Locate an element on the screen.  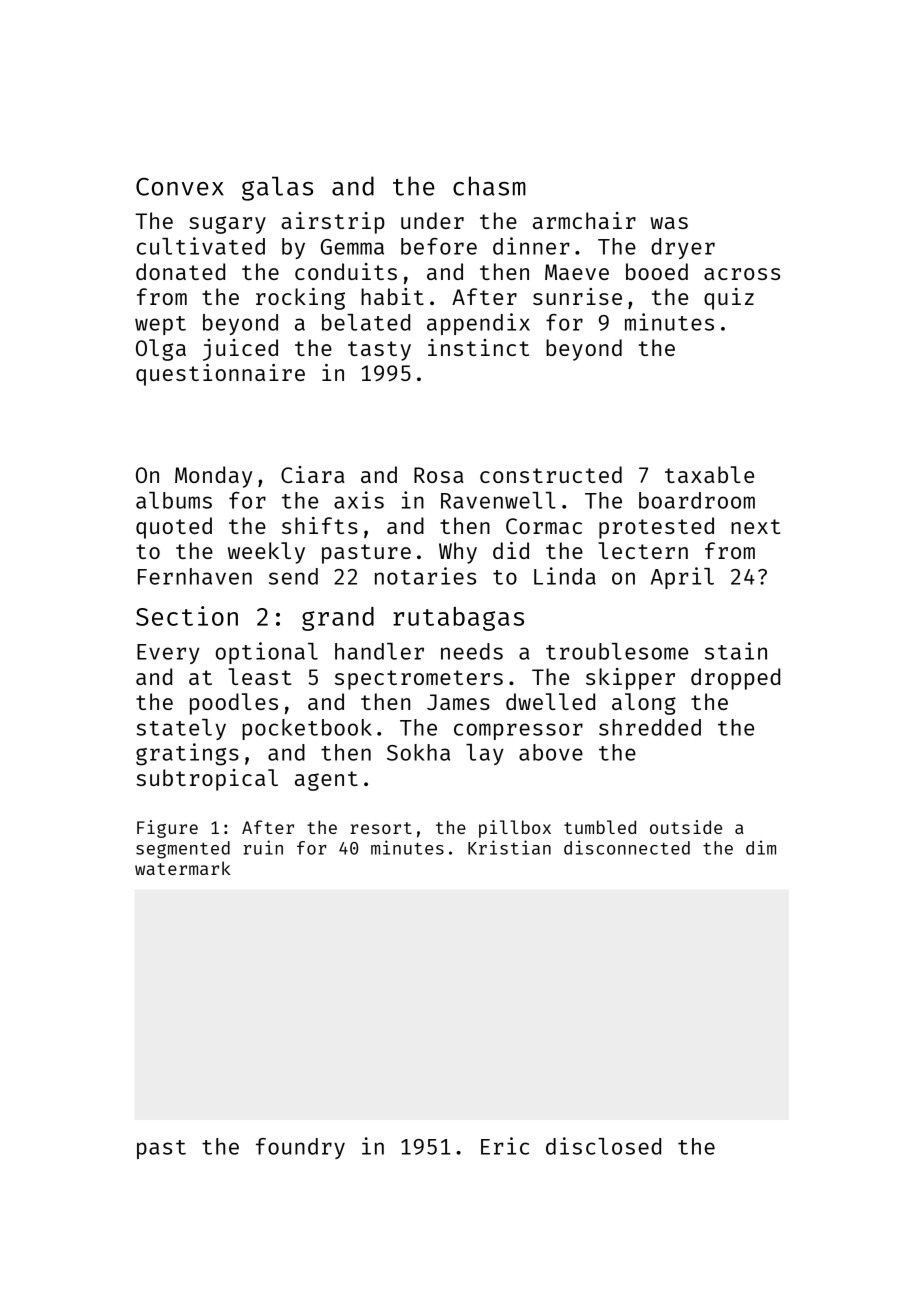
lectern is located at coordinates (643, 550).
